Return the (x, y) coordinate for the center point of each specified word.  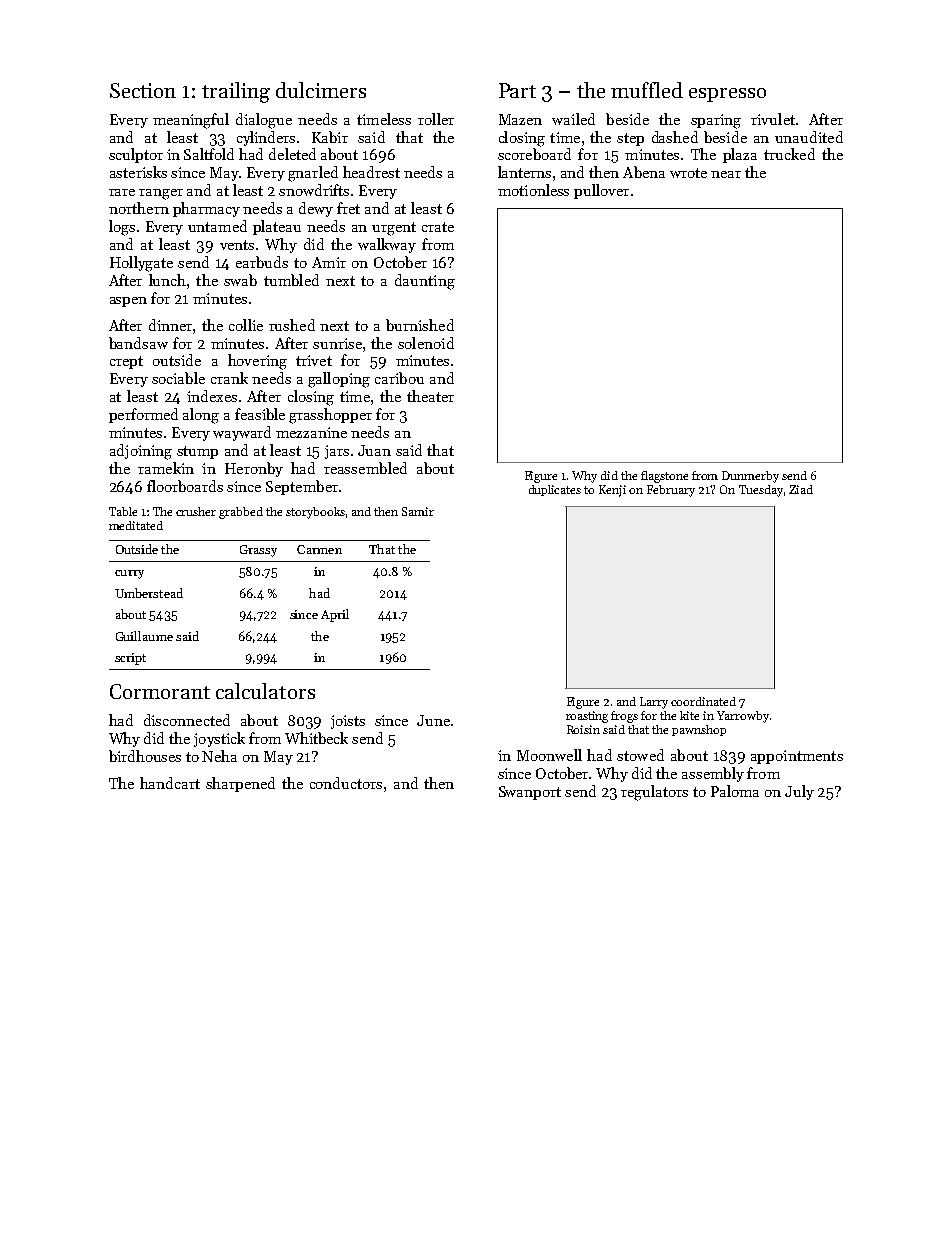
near (726, 174)
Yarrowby (743, 717)
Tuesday (761, 491)
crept (126, 362)
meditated (136, 525)
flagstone (664, 477)
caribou (399, 378)
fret (348, 208)
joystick (219, 739)
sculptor (136, 155)
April (335, 615)
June (433, 720)
